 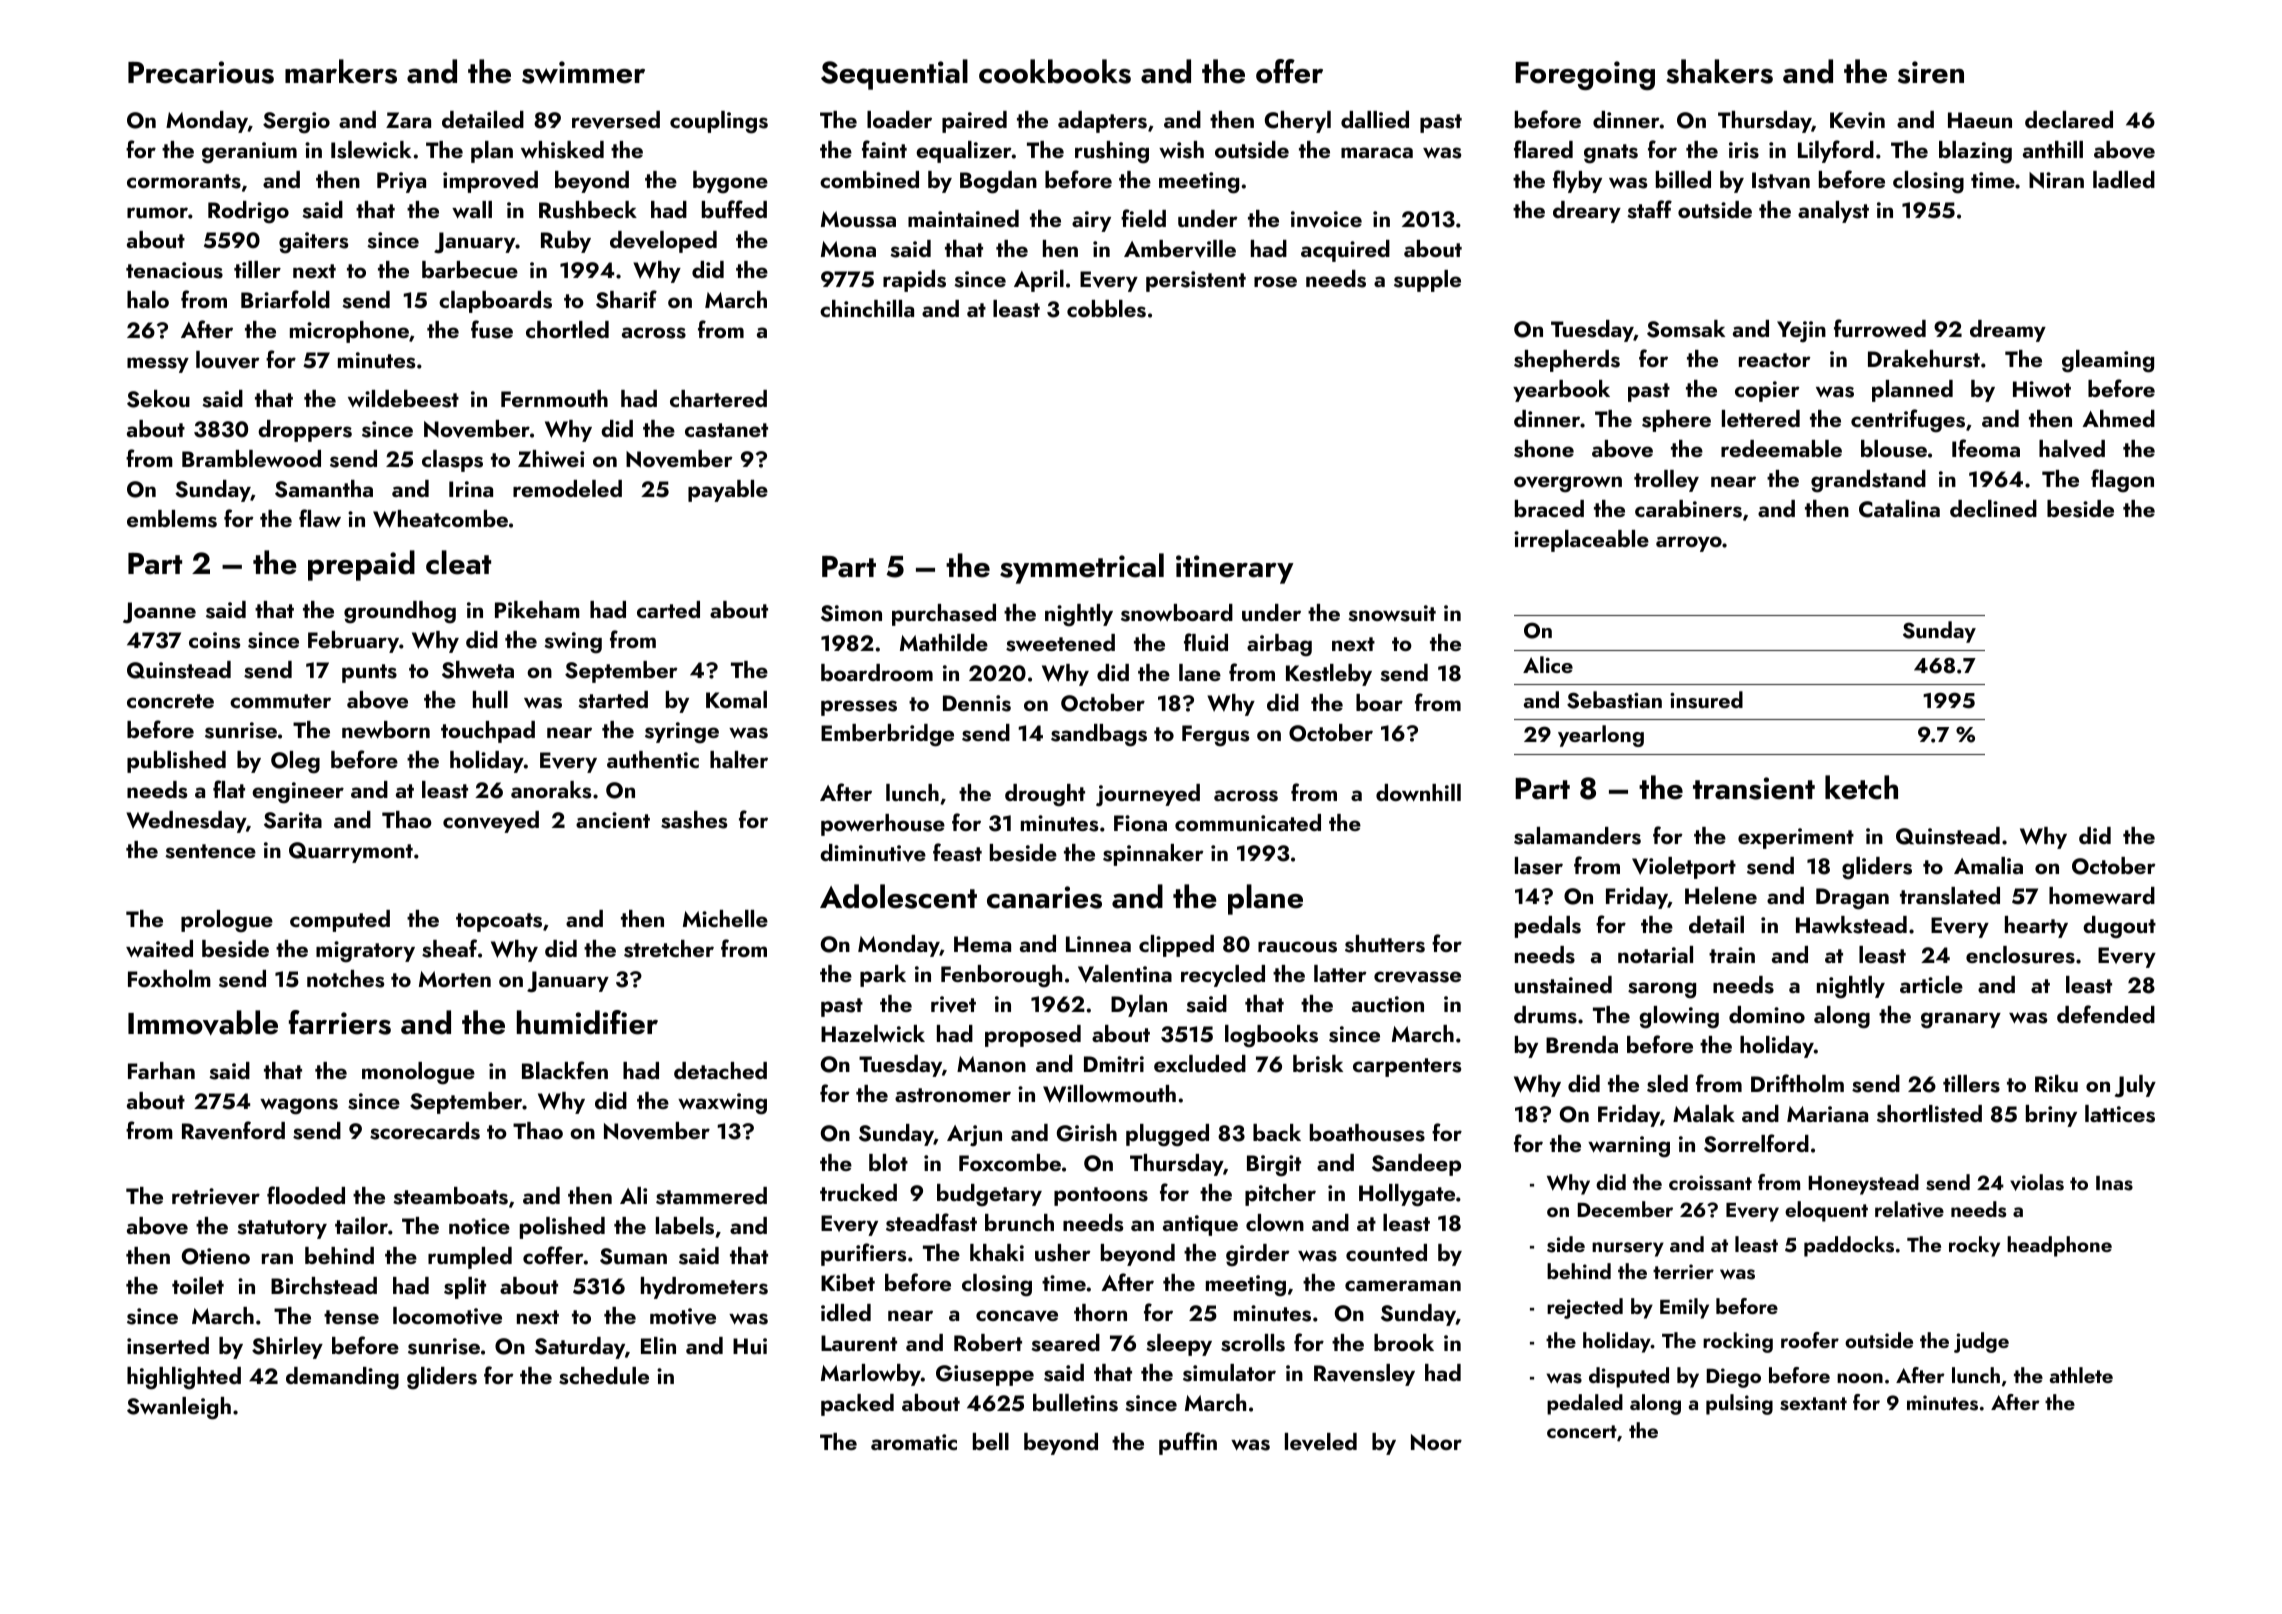 I want to click on Otieno, so click(x=216, y=1256).
